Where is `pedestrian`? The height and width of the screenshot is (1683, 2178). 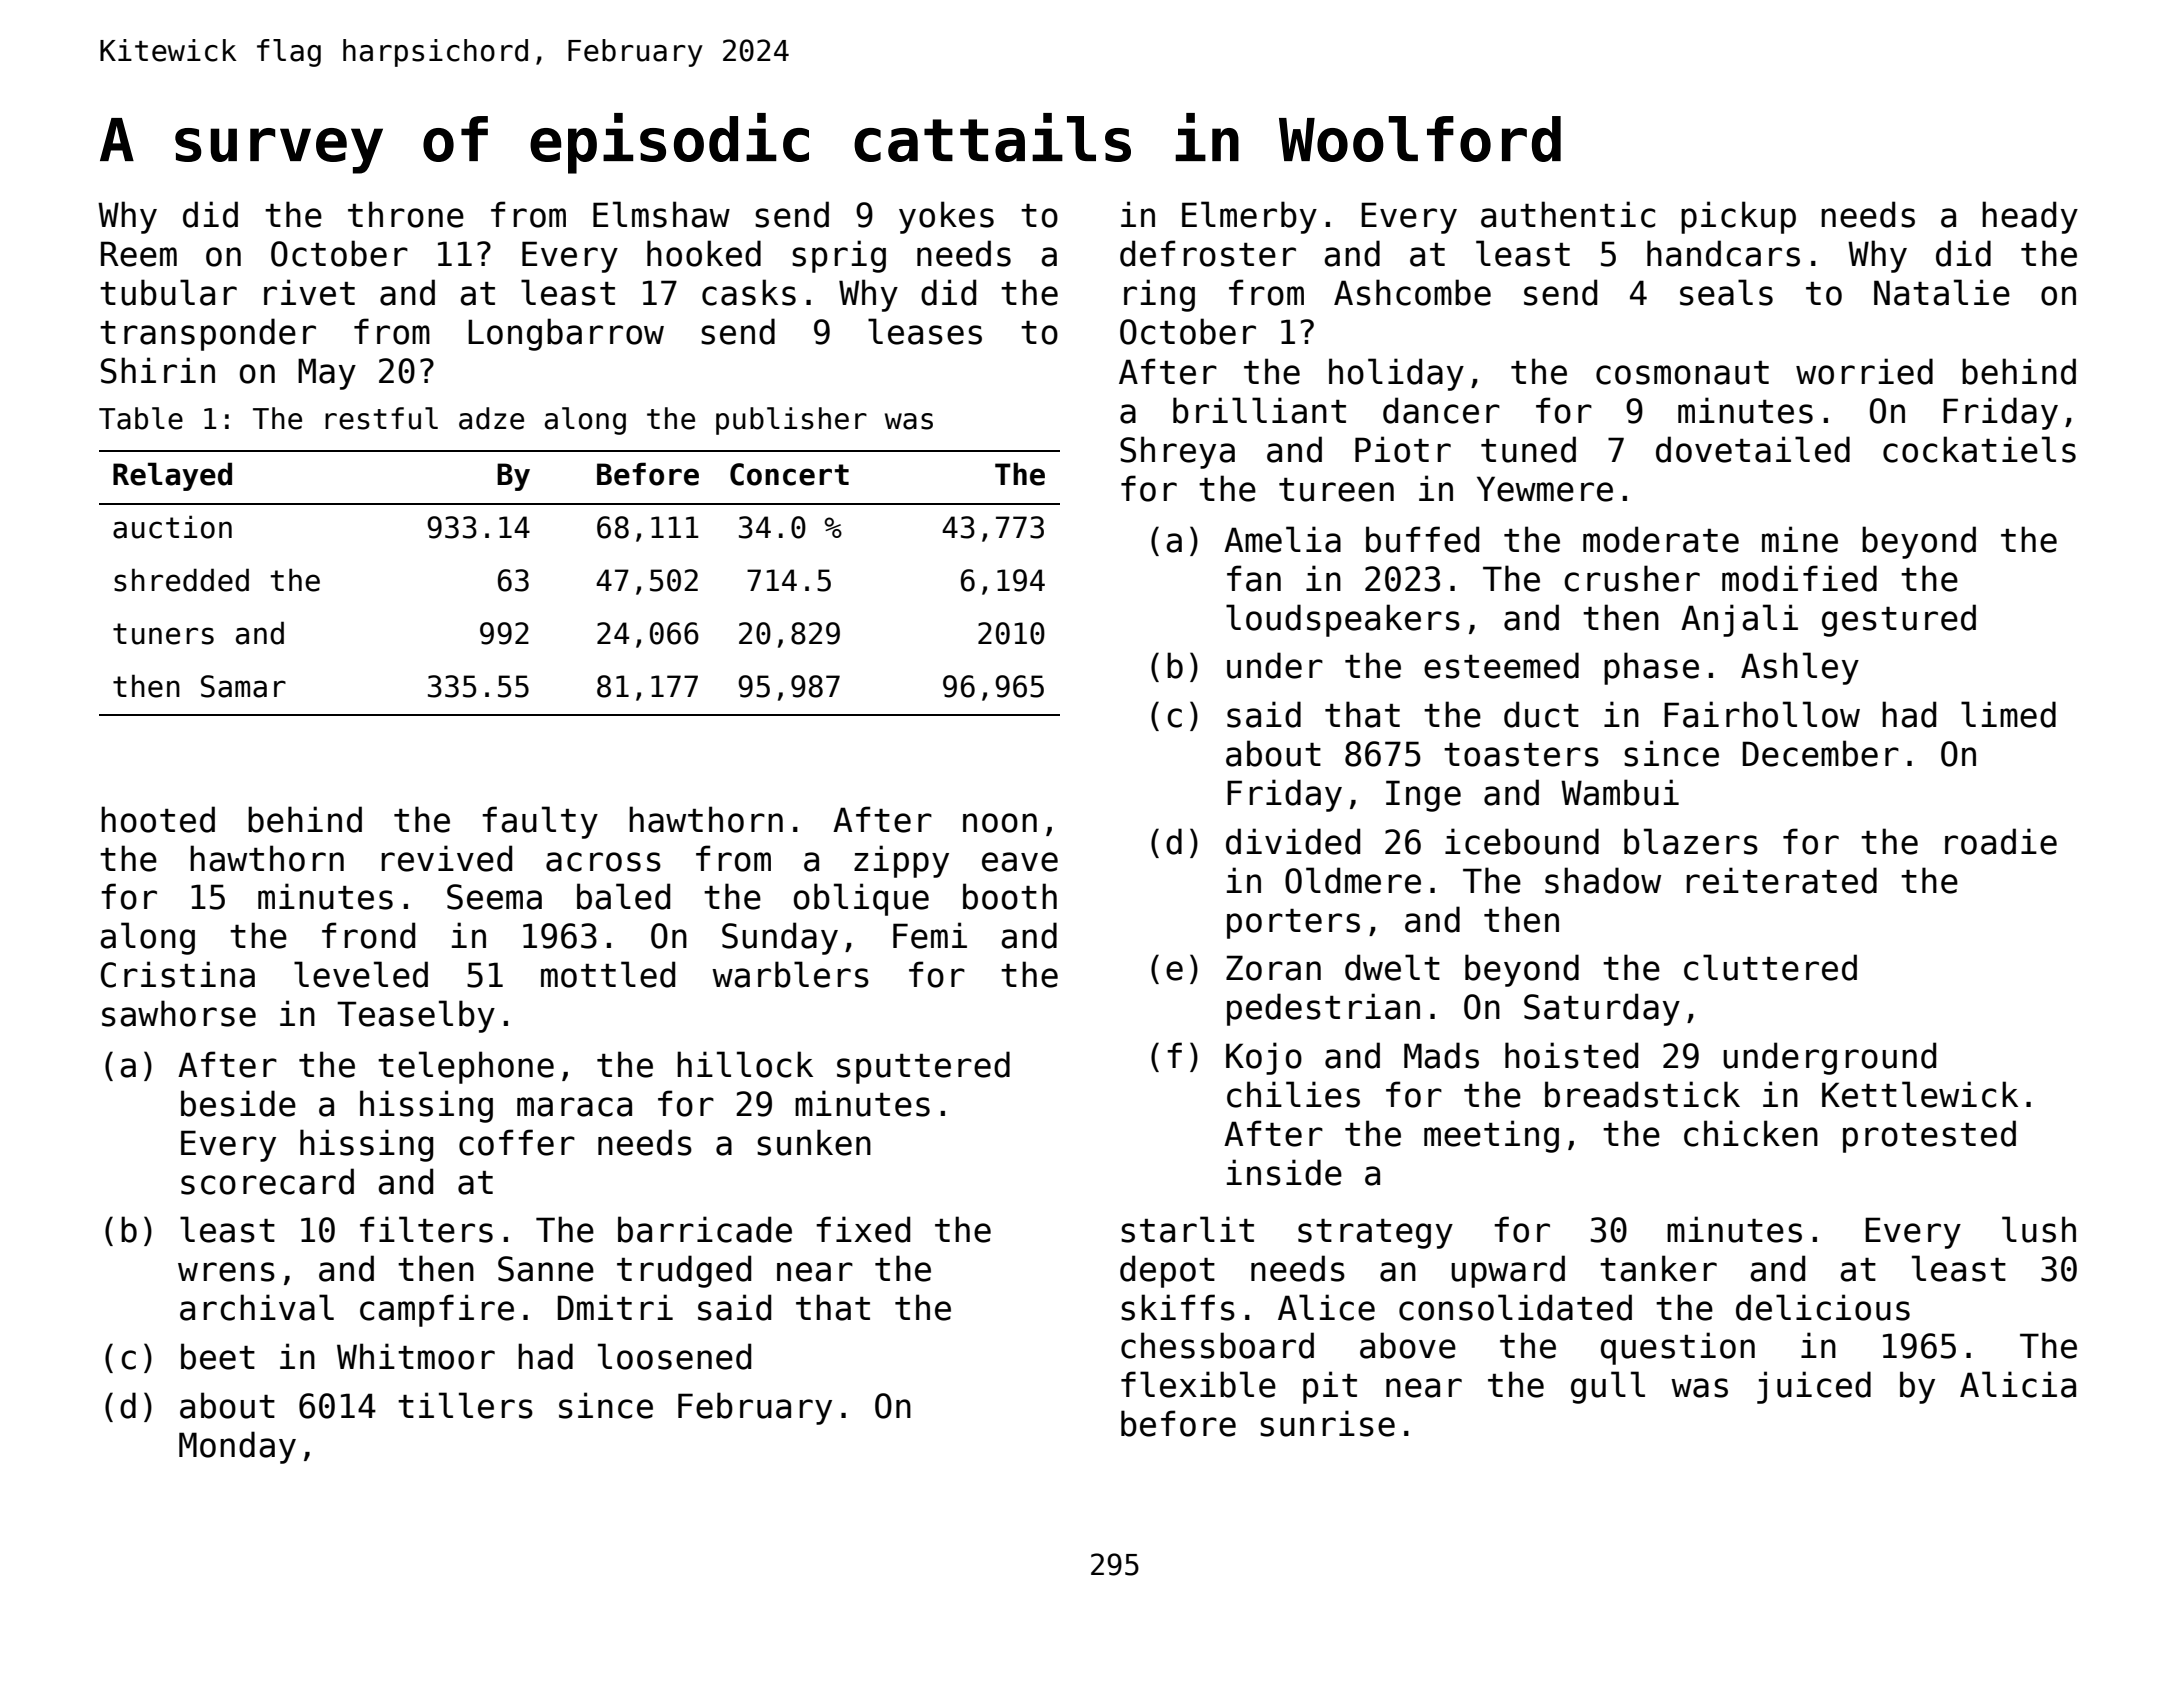 pedestrian is located at coordinates (1323, 1009).
